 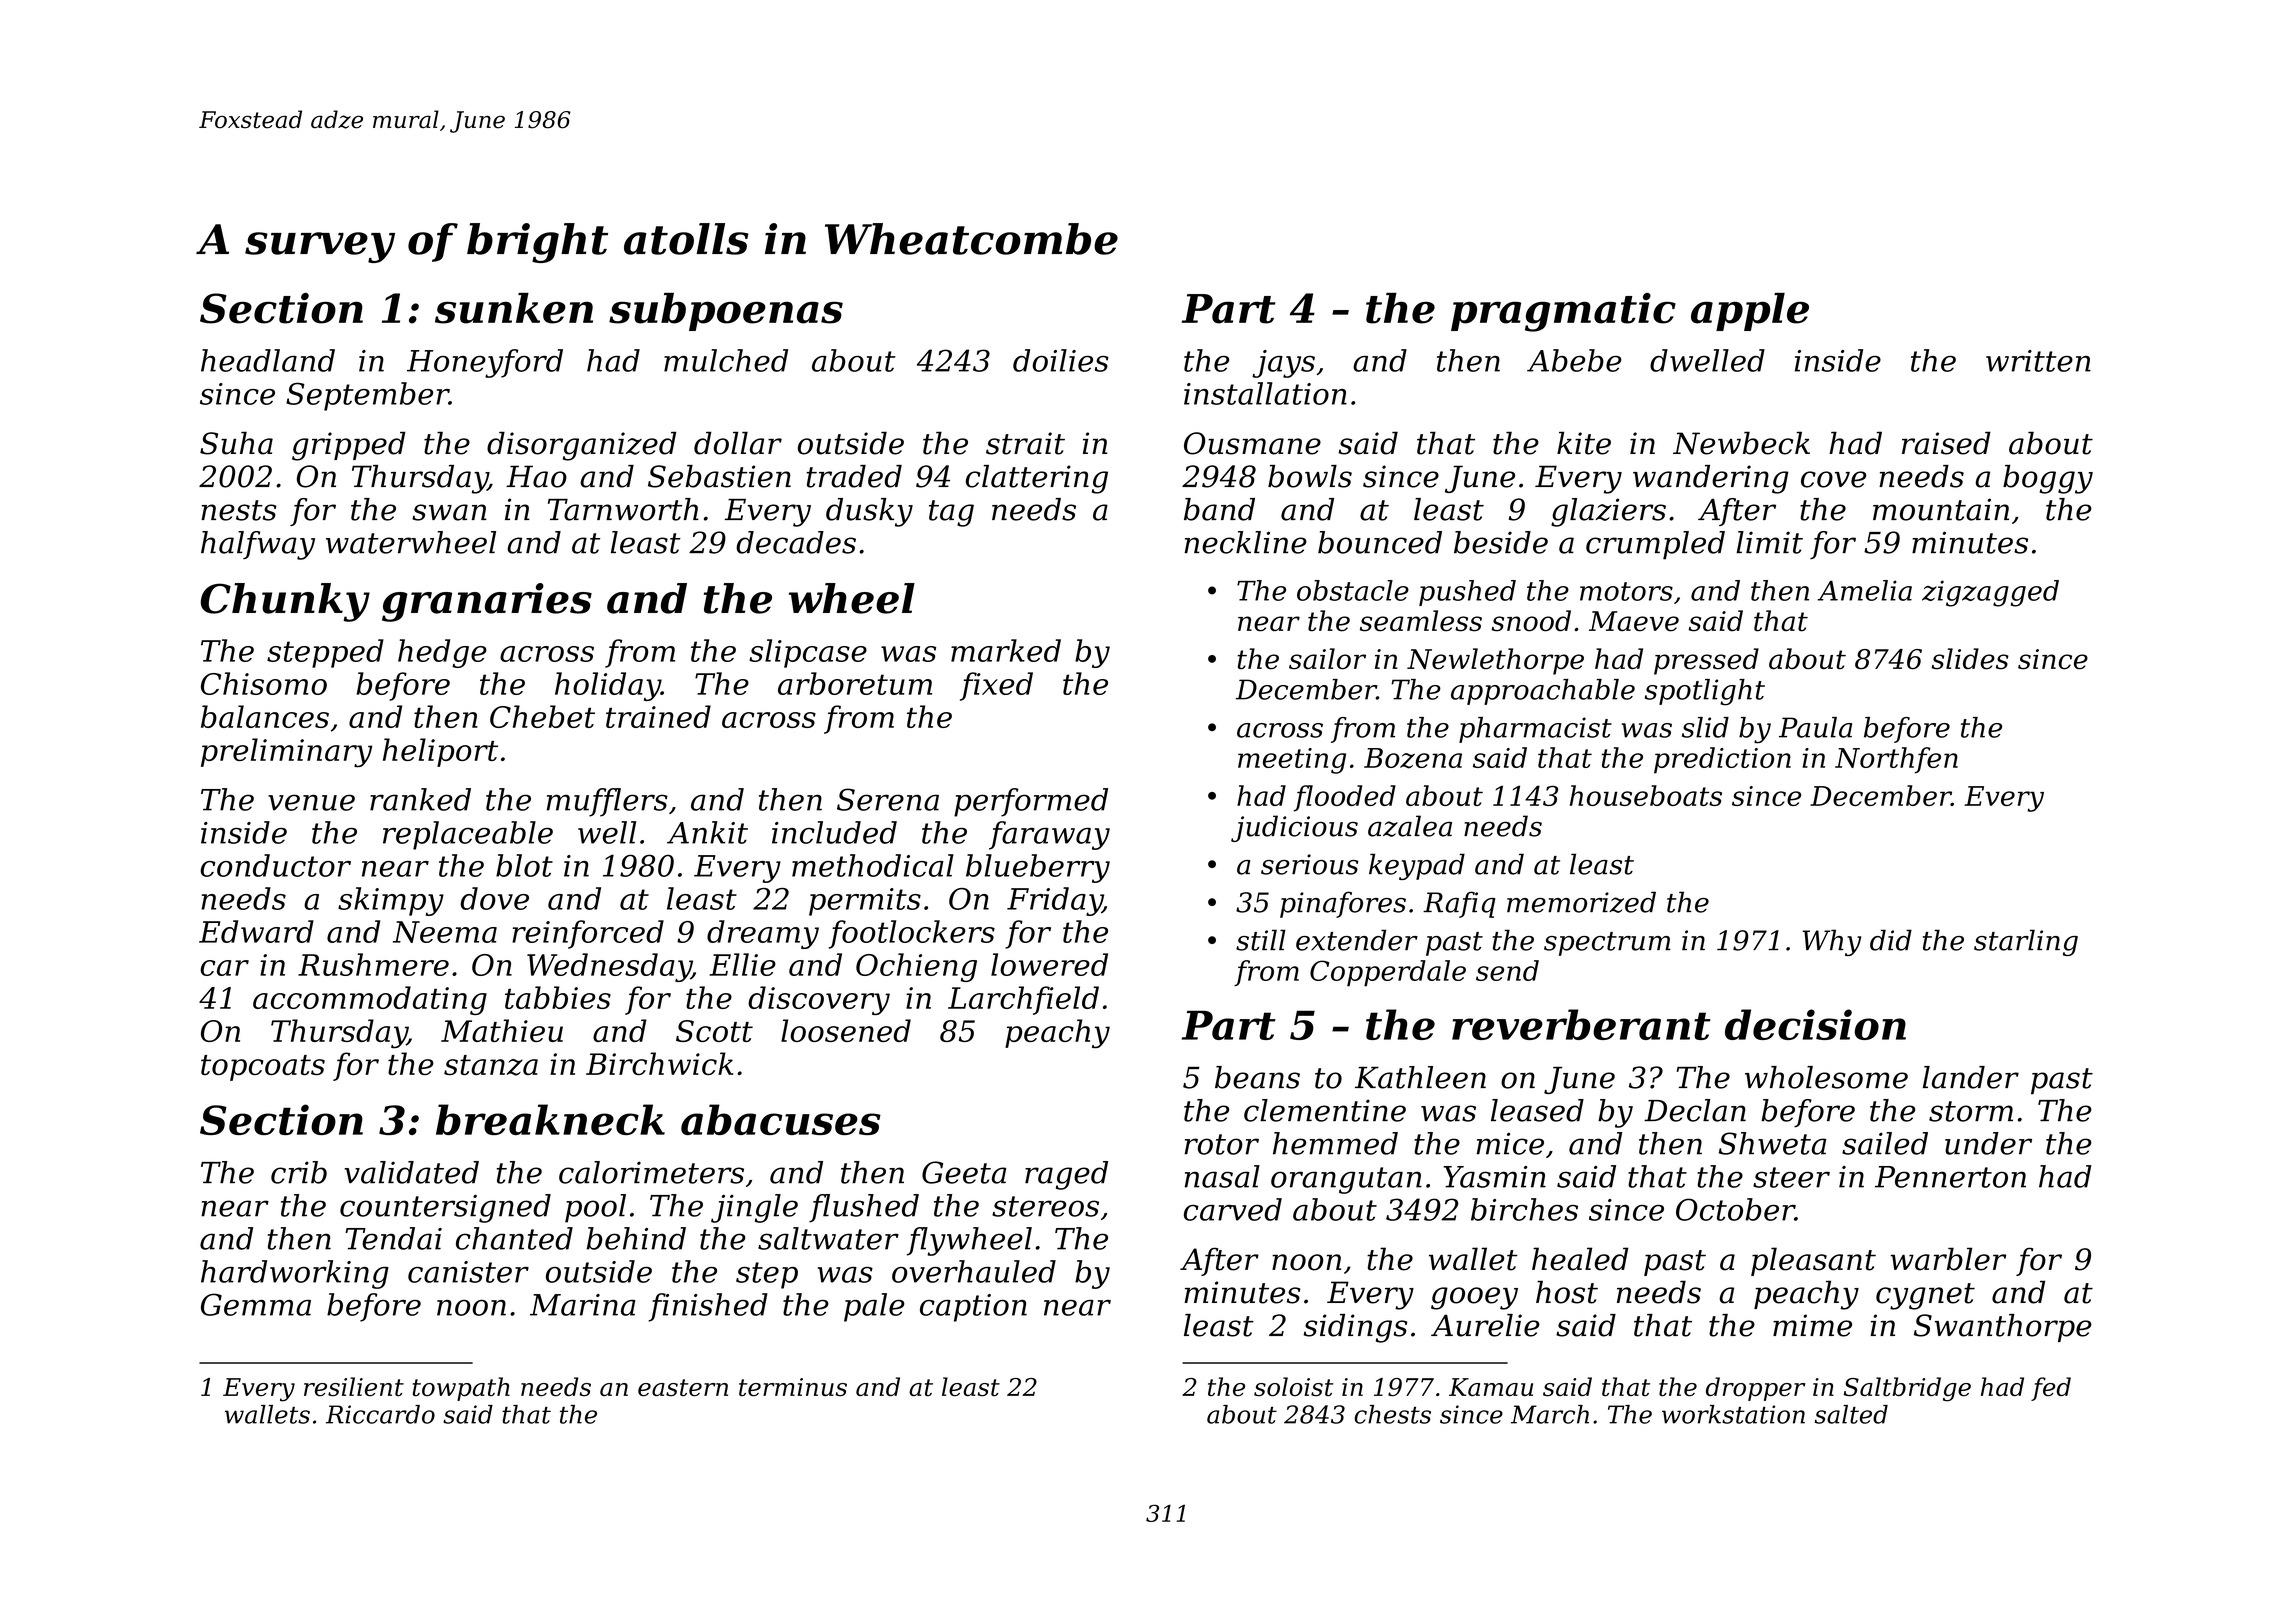 What do you see at coordinates (514, 308) in the screenshot?
I see `sunken` at bounding box center [514, 308].
